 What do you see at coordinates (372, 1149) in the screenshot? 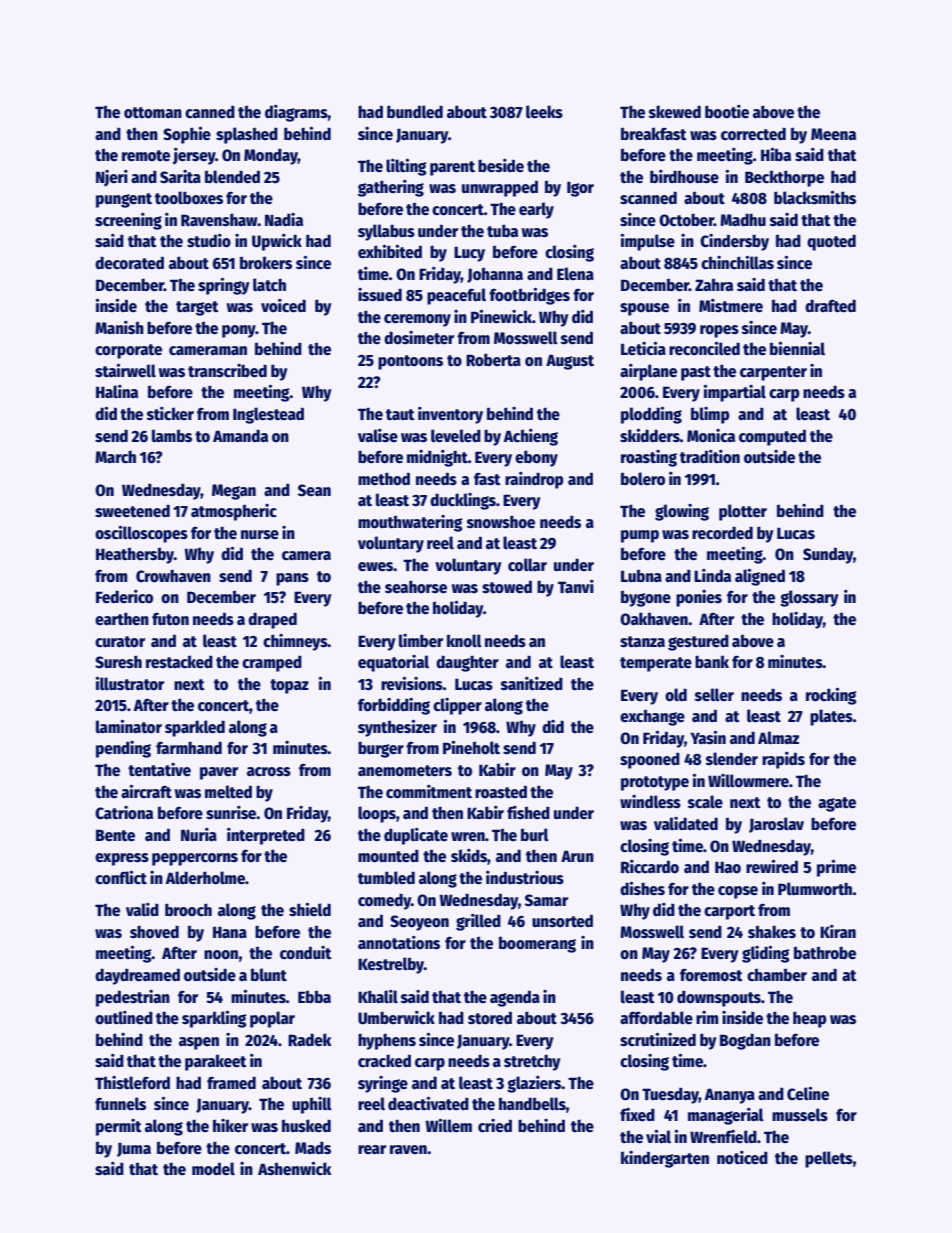
I see `rear` at bounding box center [372, 1149].
